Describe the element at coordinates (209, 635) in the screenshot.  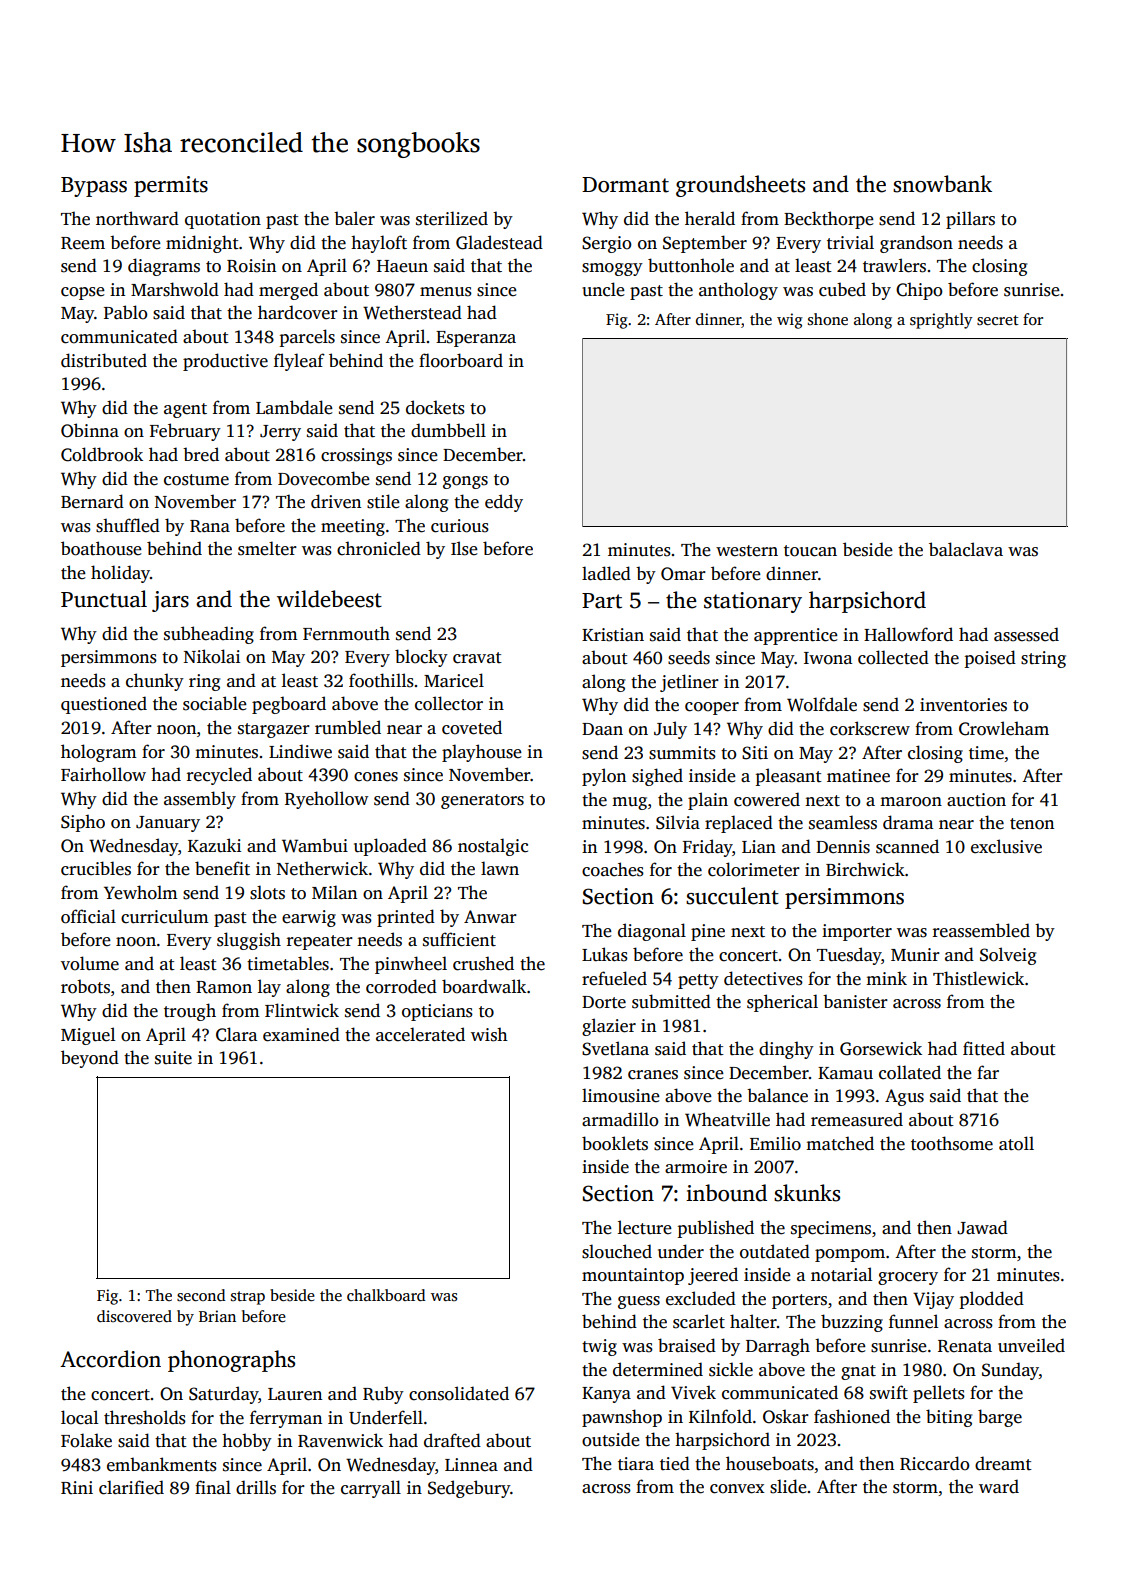
I see `subheading` at that location.
